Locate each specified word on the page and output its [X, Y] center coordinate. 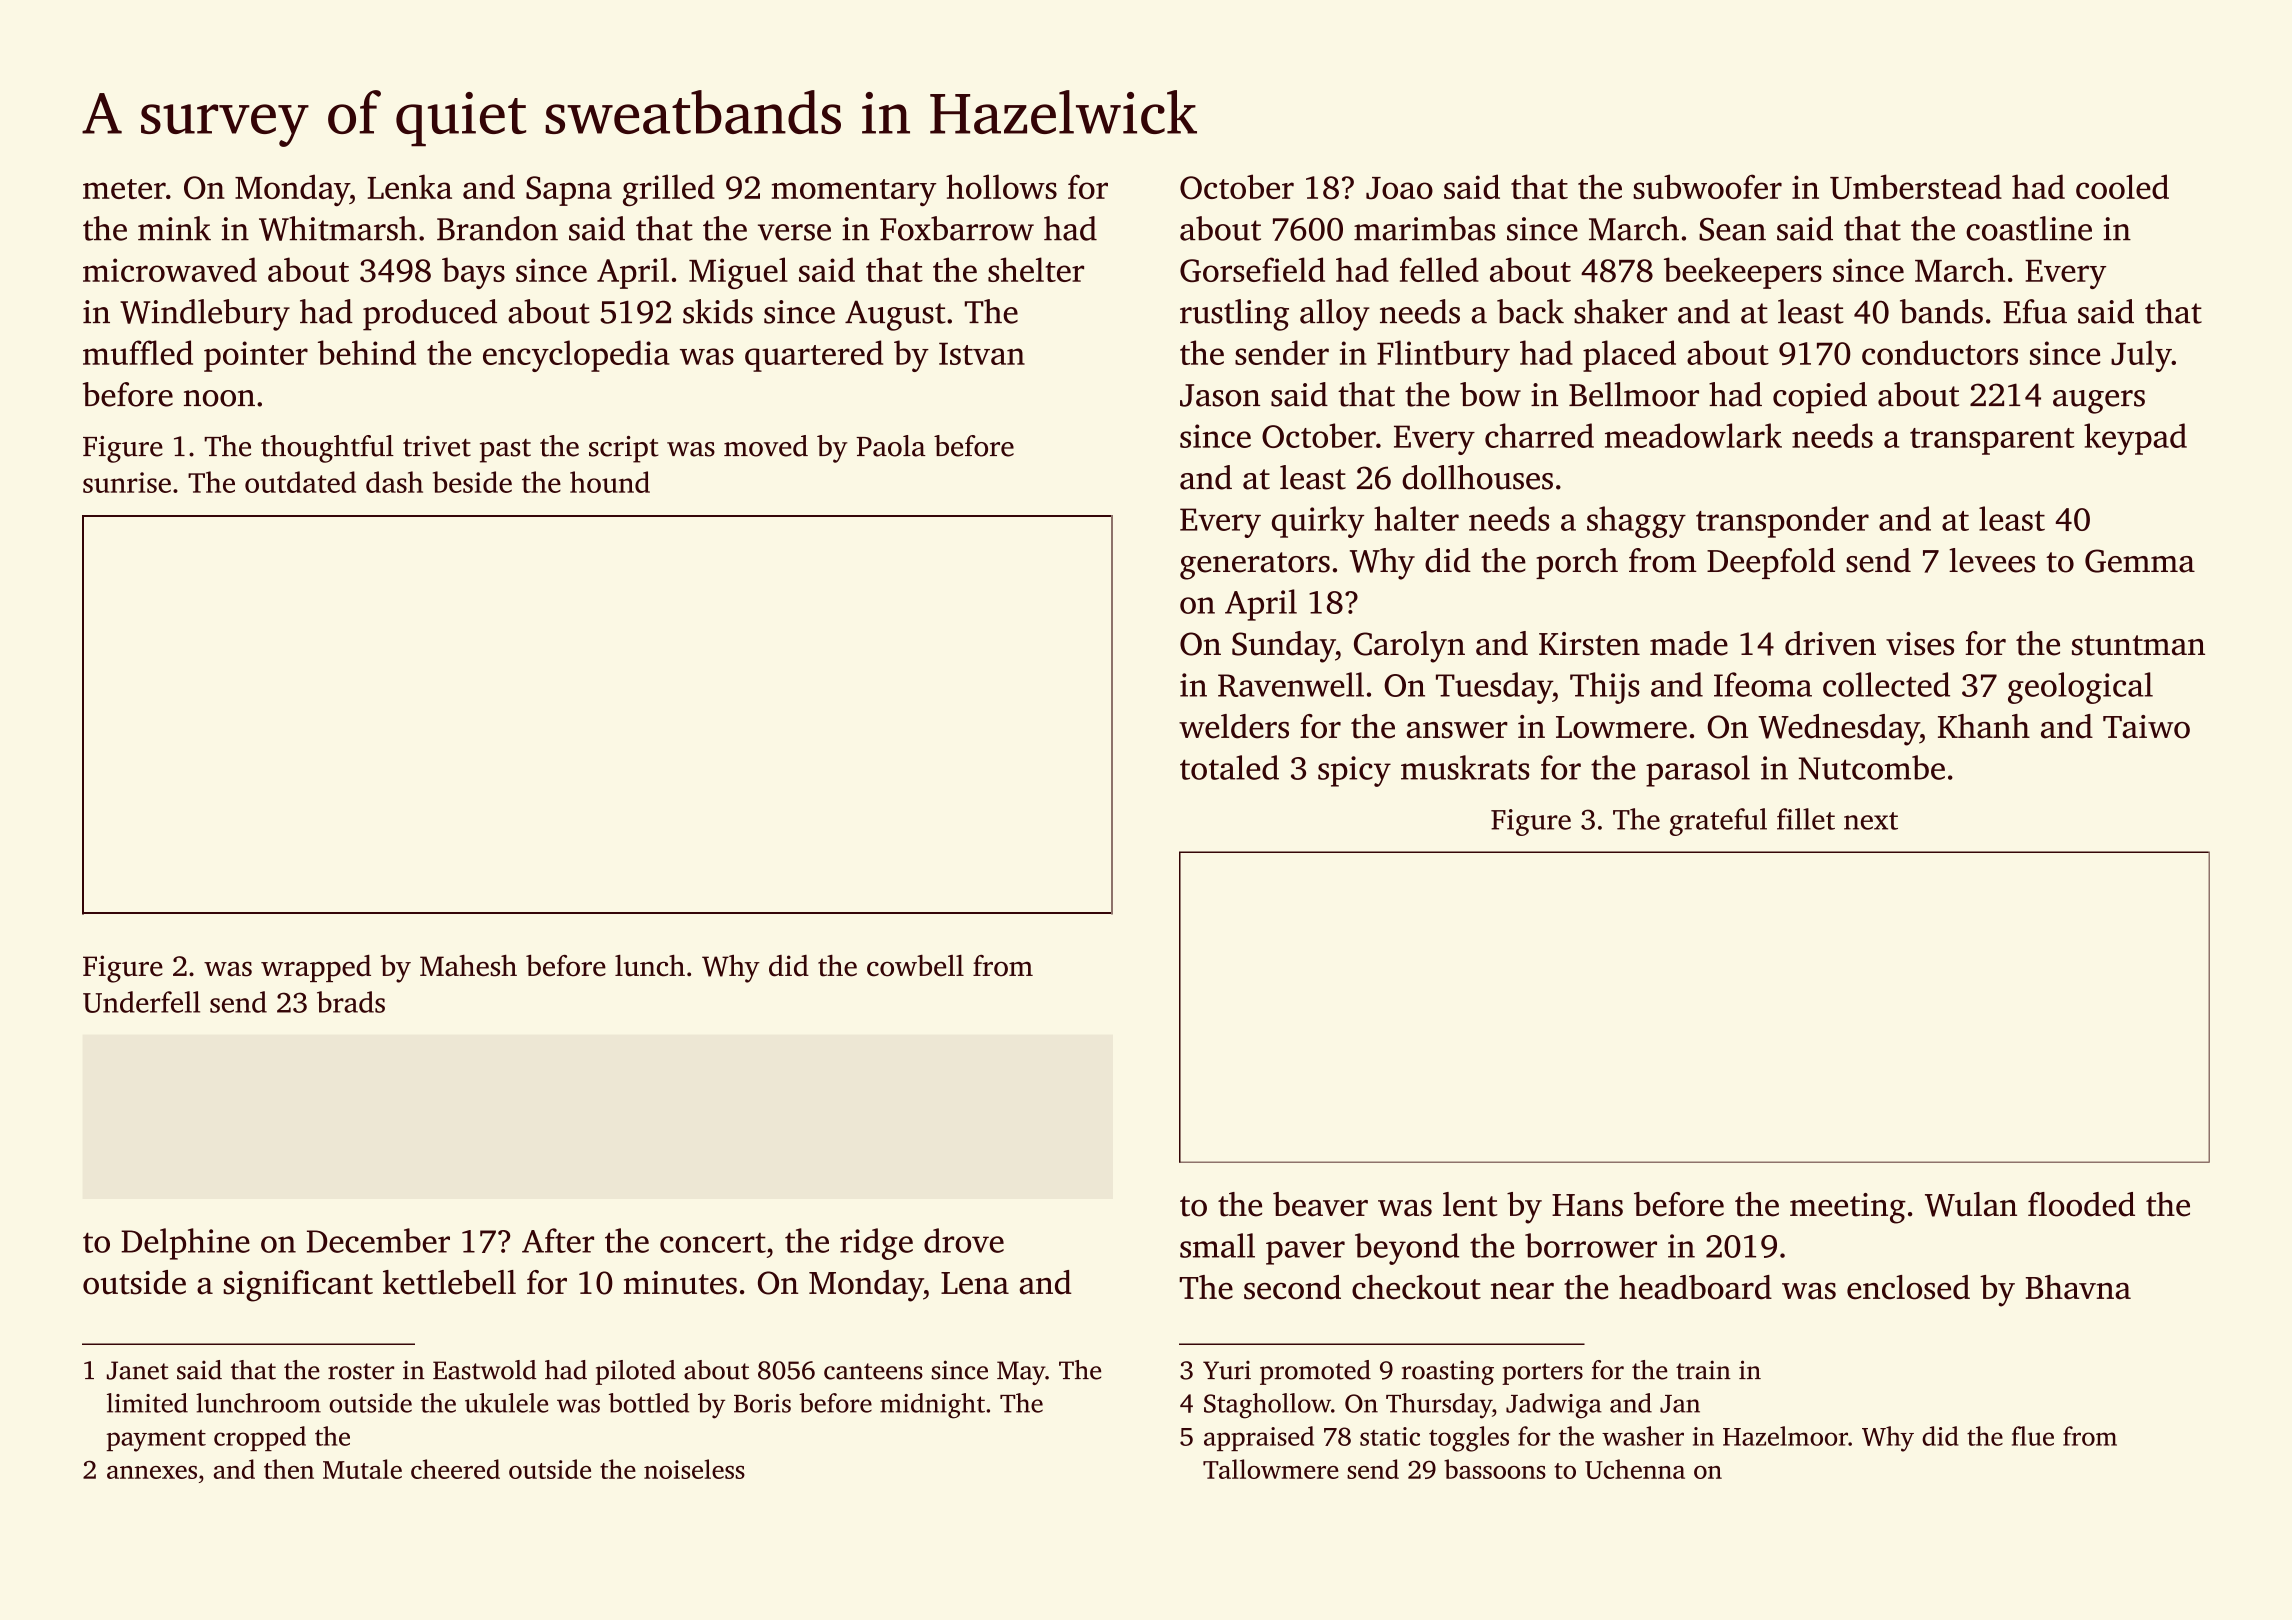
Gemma [2140, 561]
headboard [1695, 1287]
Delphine [185, 1244]
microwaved [170, 269]
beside [472, 482]
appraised [1259, 1438]
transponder [1782, 522]
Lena [975, 1283]
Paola [891, 446]
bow [1490, 394]
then [289, 1469]
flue [2033, 1436]
